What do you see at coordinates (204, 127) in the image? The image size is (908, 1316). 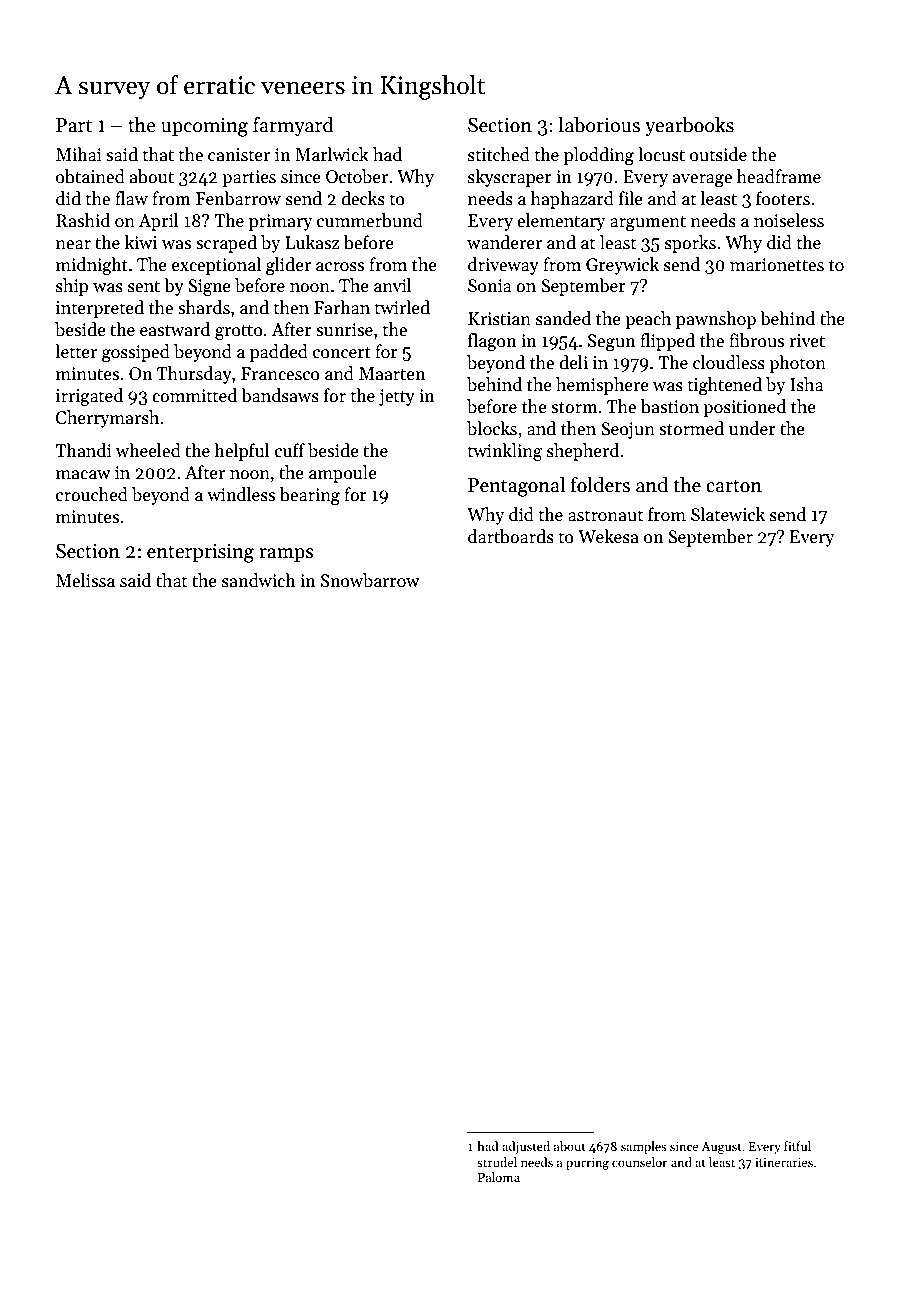 I see `upcoming` at bounding box center [204, 127].
